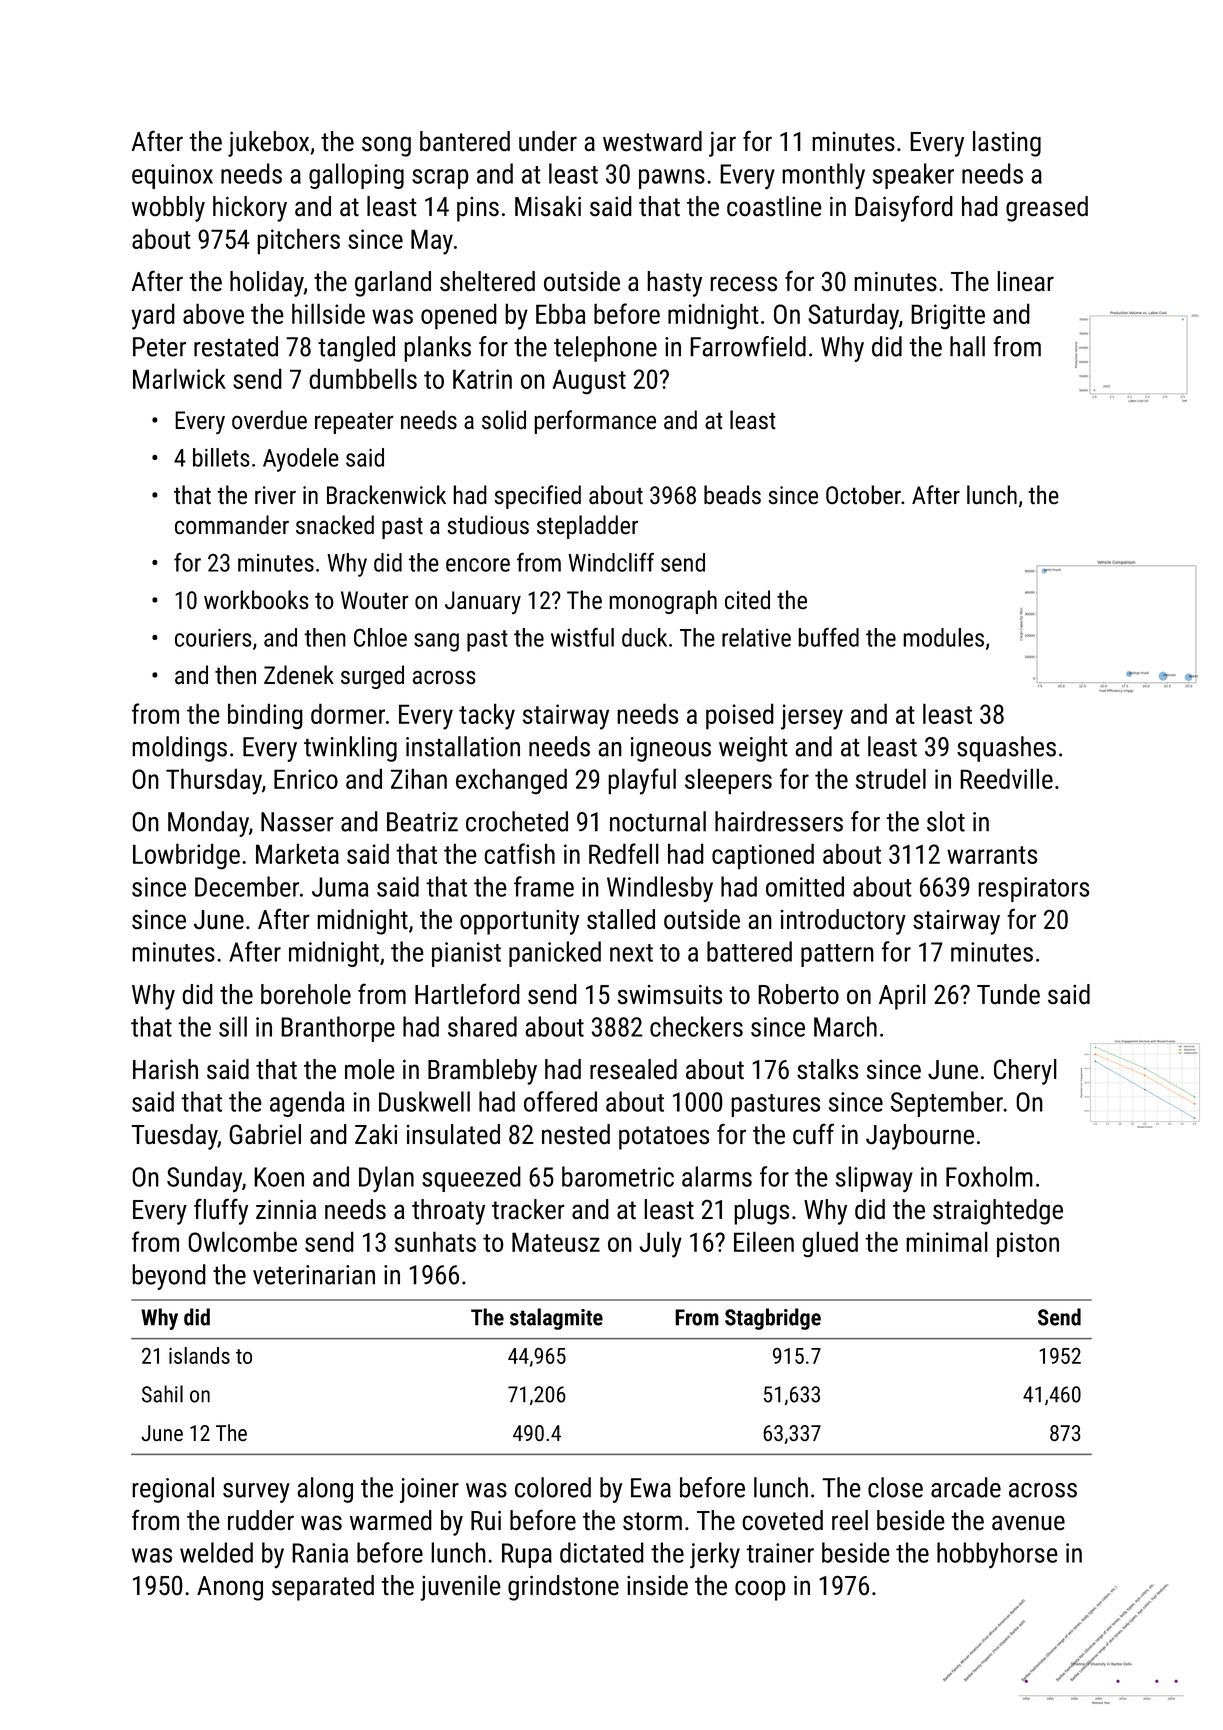 The image size is (1223, 1730). I want to click on Anong, so click(230, 1588).
